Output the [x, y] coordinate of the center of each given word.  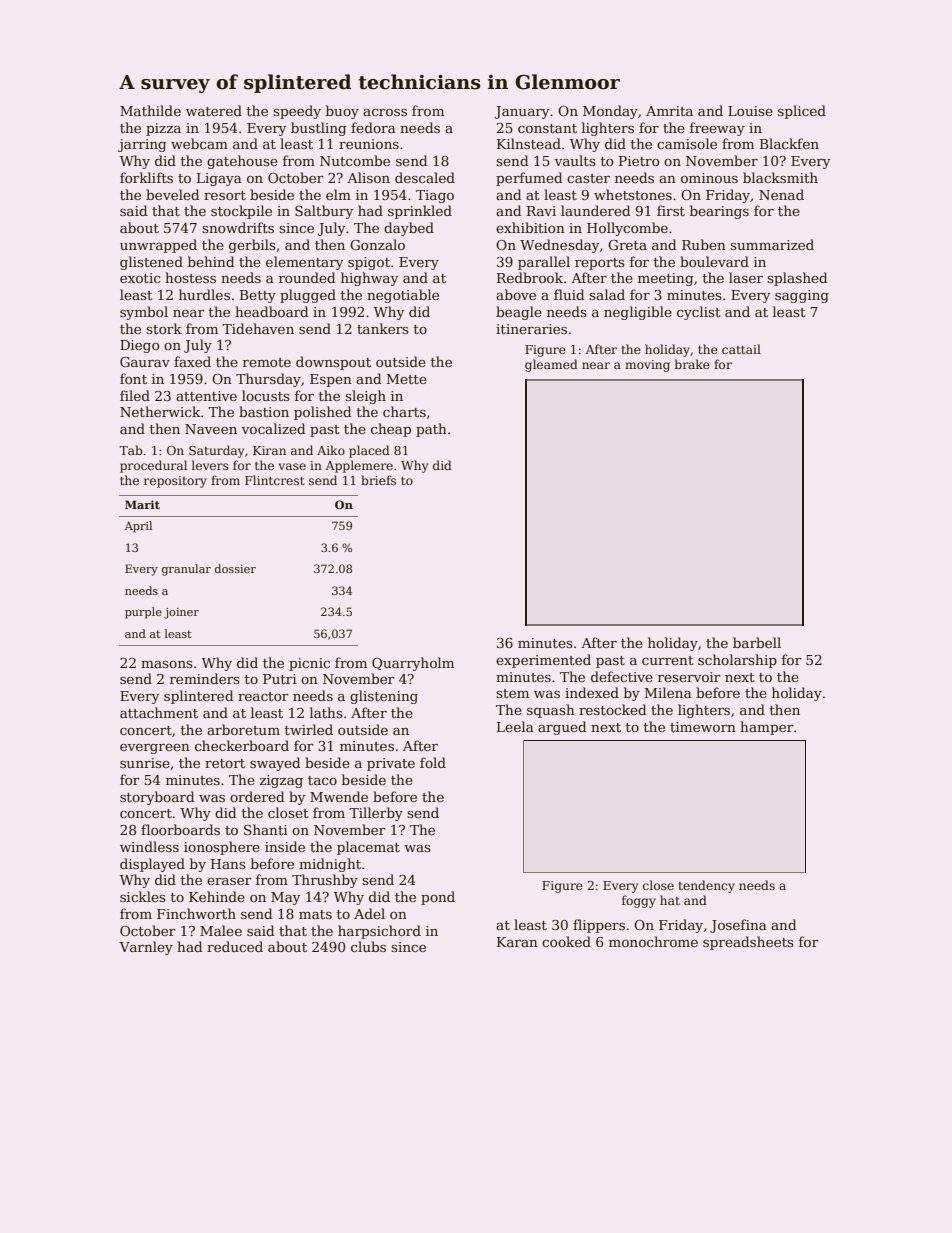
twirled [309, 729]
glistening [384, 697]
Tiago [435, 196]
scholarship [737, 661]
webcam [199, 143]
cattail [741, 349]
